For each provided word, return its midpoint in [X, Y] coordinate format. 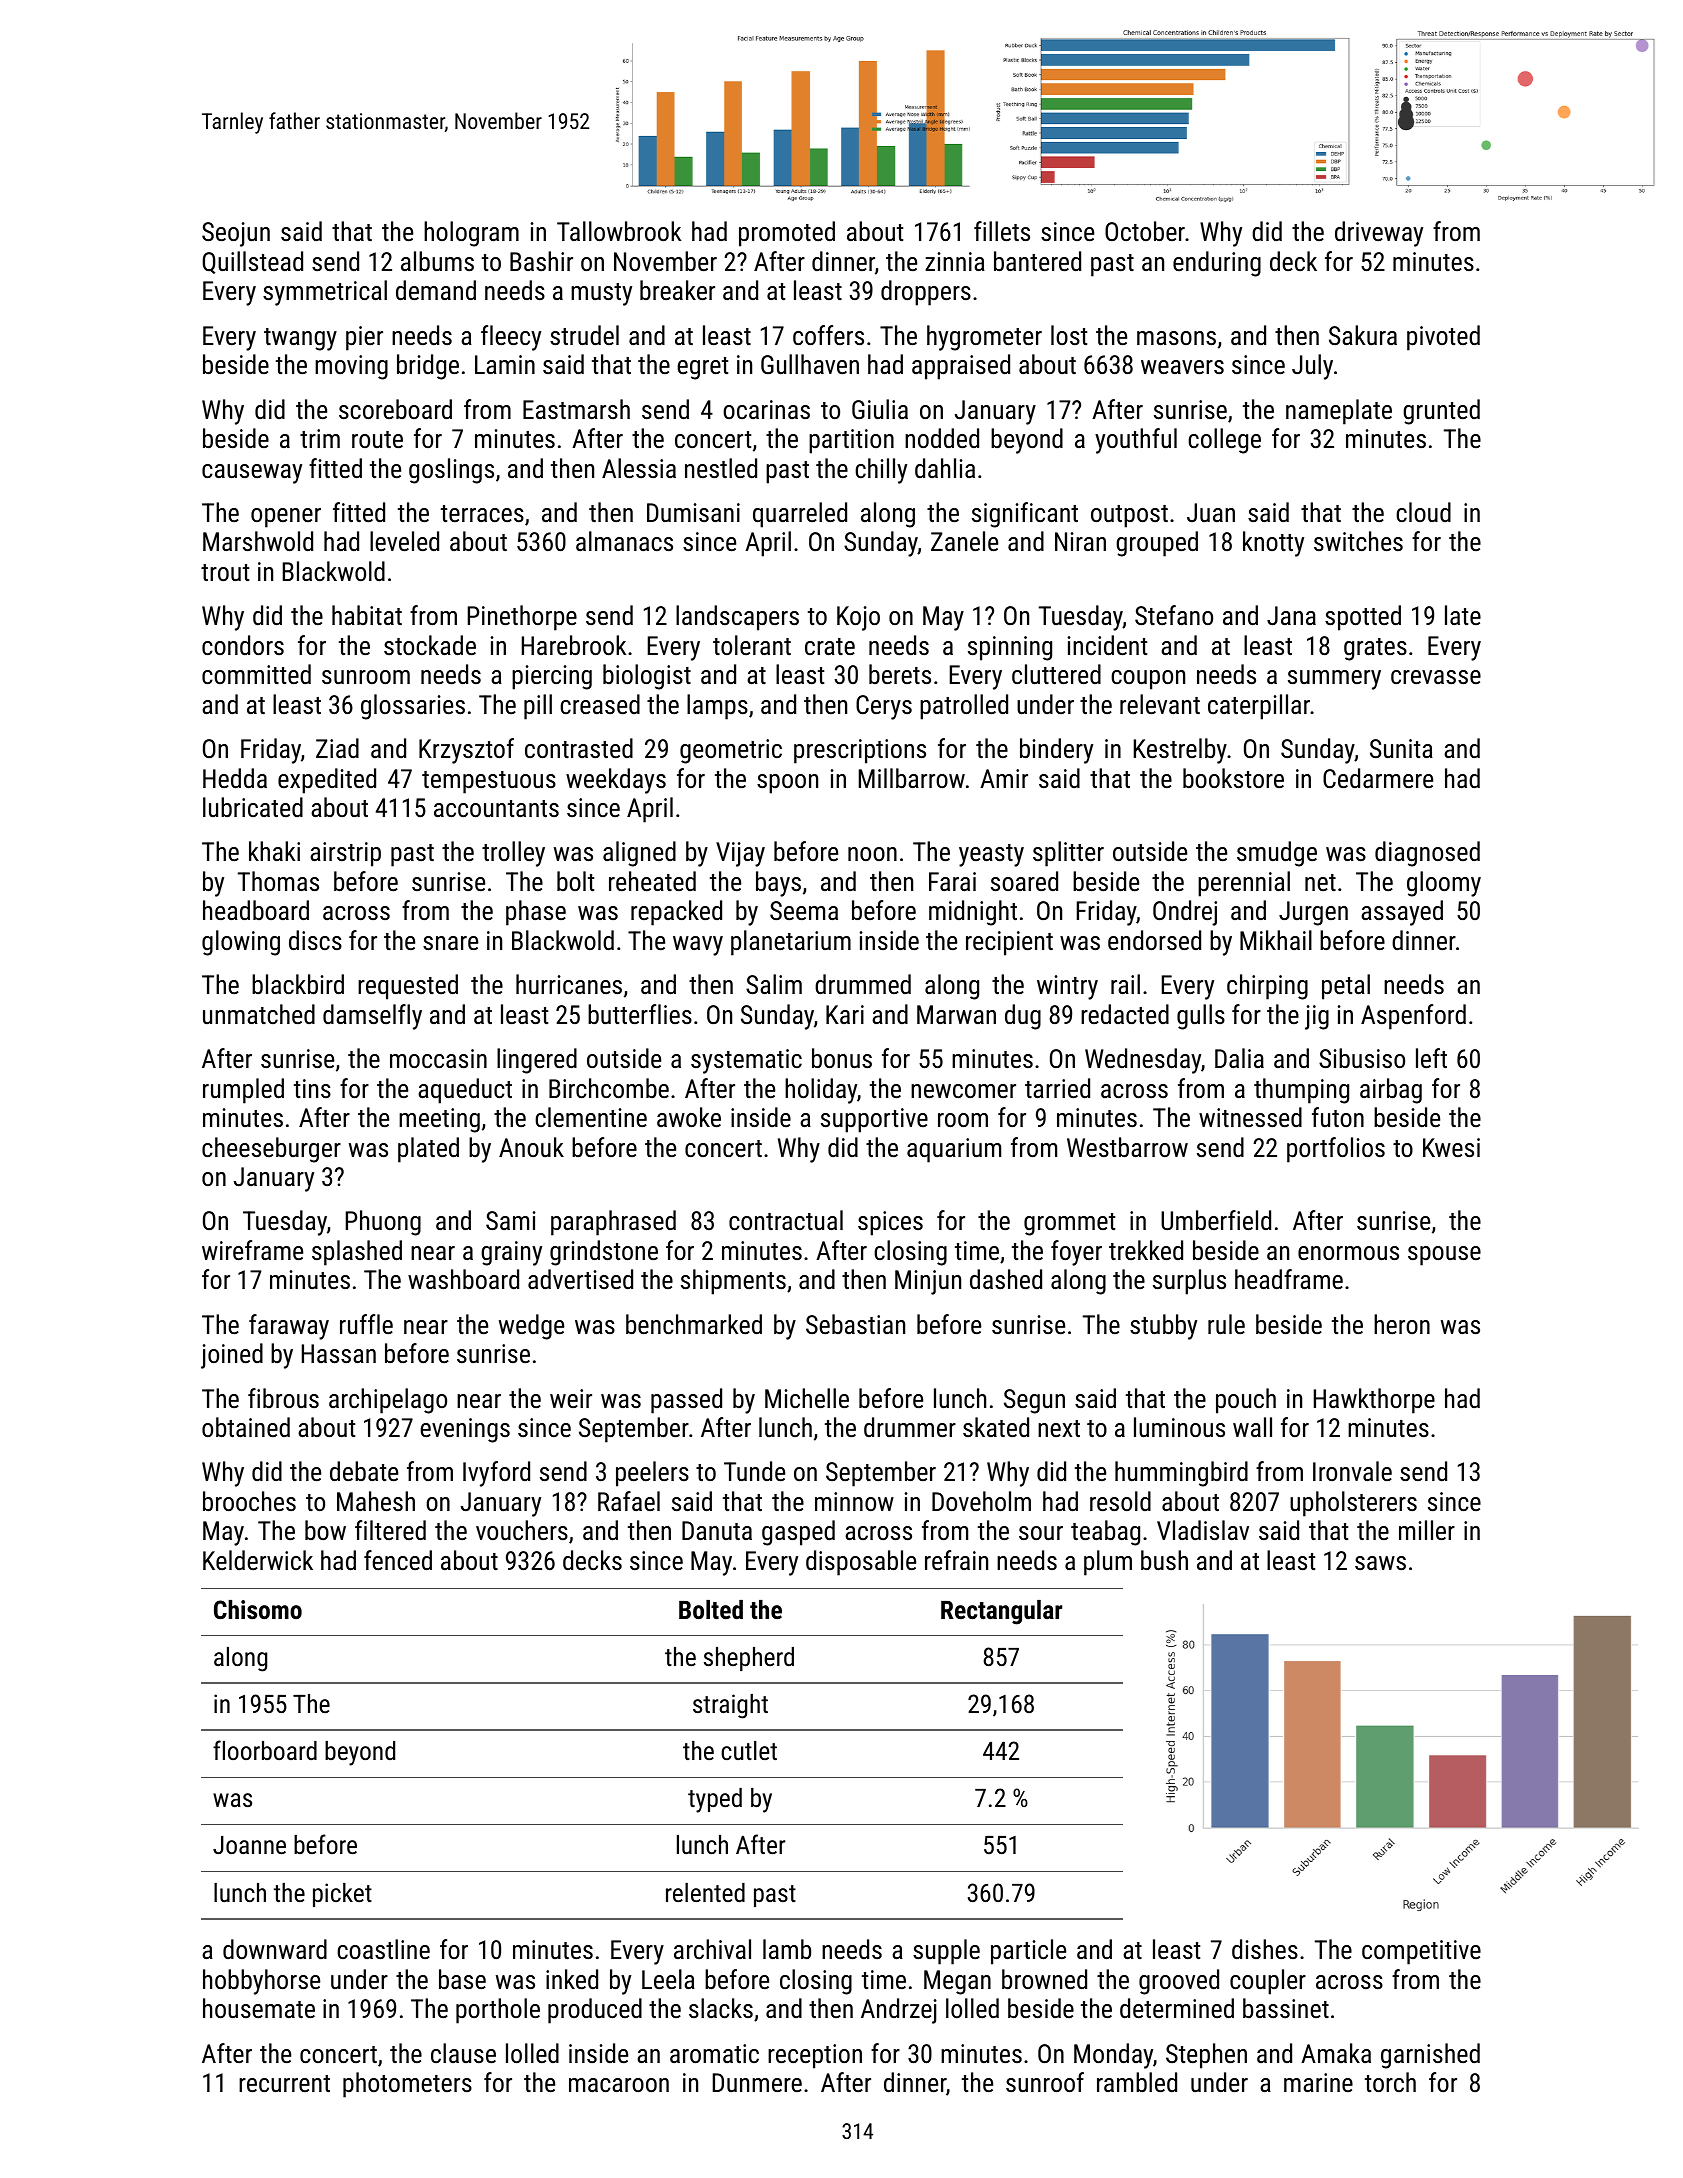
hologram [471, 234]
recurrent [284, 2083]
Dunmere [757, 2082]
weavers [1182, 367]
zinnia [955, 261]
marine [1318, 2082]
